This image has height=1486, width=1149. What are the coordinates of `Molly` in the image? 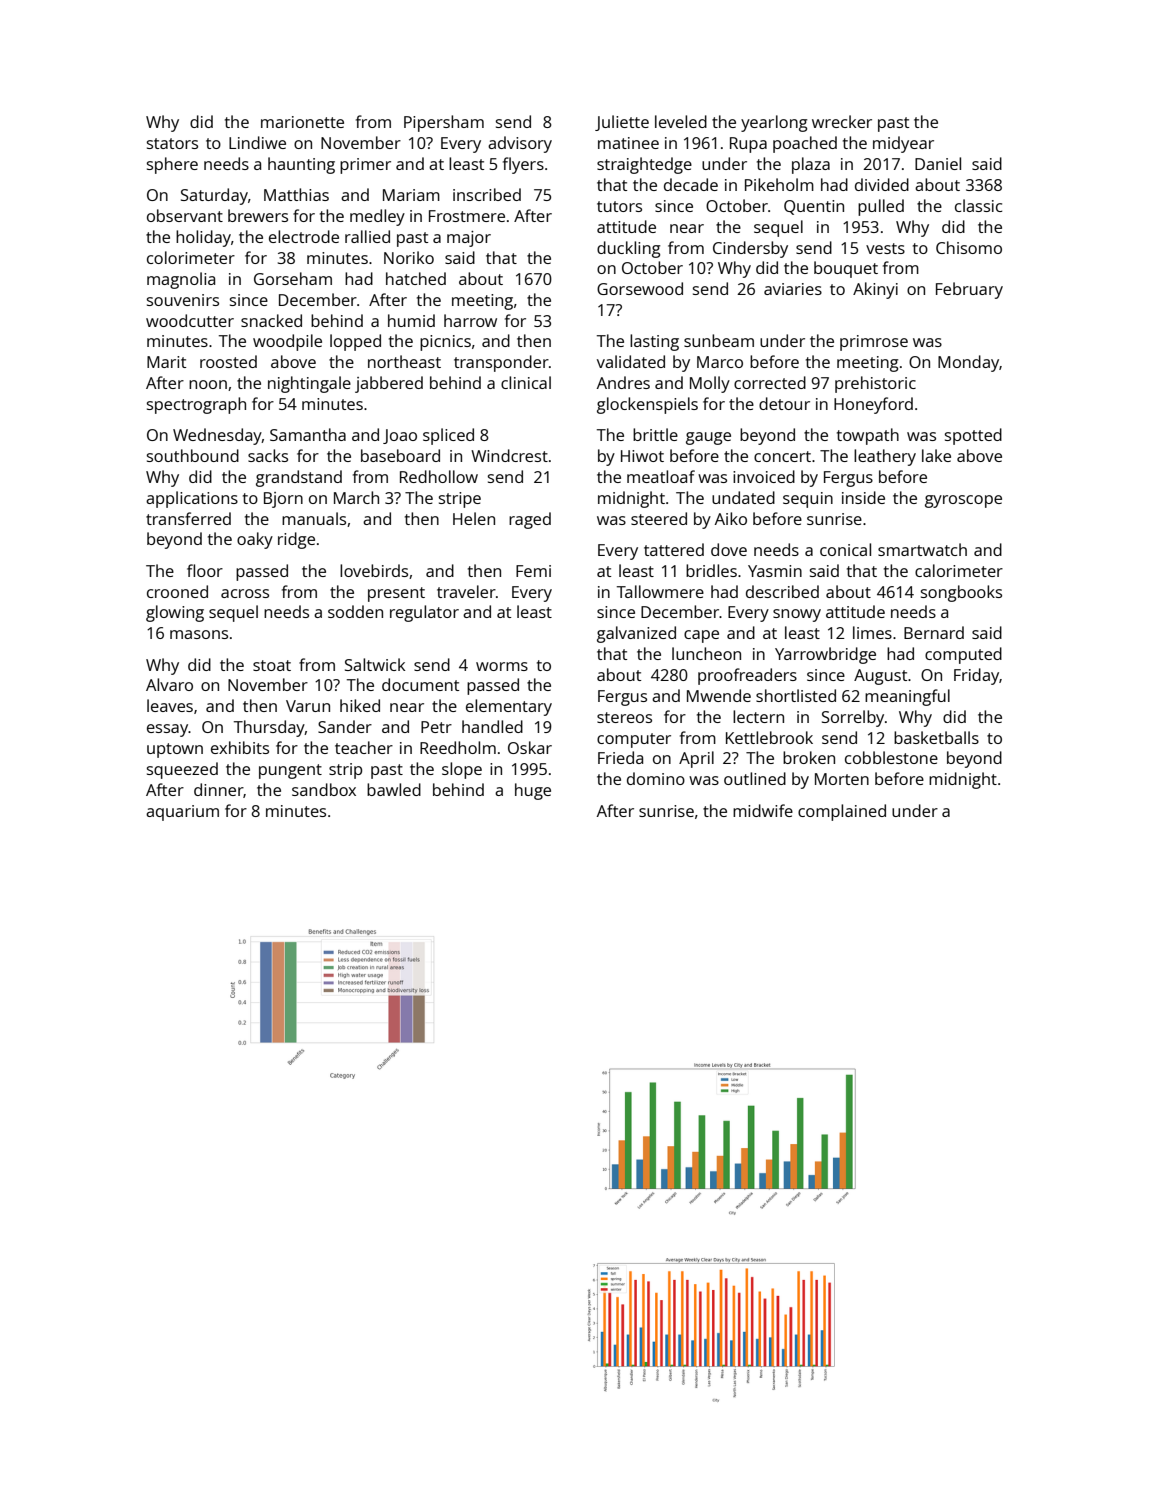 It's located at (710, 384).
